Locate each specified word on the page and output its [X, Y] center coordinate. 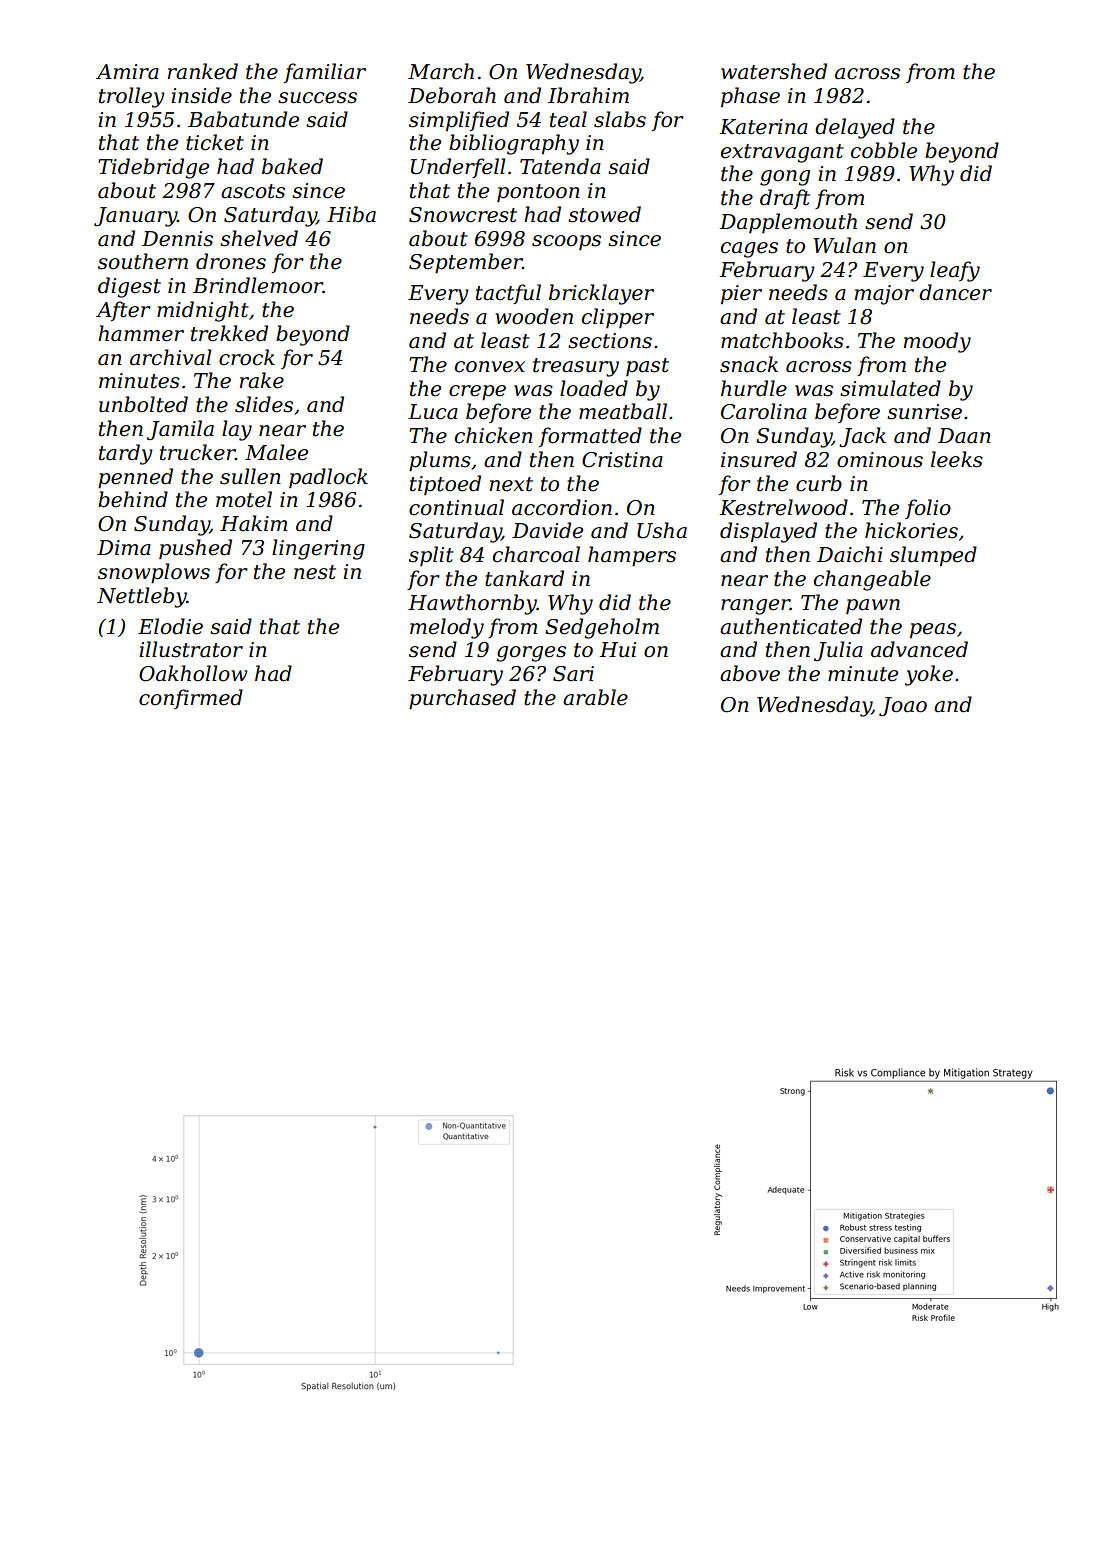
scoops [566, 242]
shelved [259, 238]
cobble [884, 150]
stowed [604, 214]
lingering [318, 549]
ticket [215, 142]
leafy [955, 271]
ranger [755, 607]
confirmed [191, 699]
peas [933, 630]
